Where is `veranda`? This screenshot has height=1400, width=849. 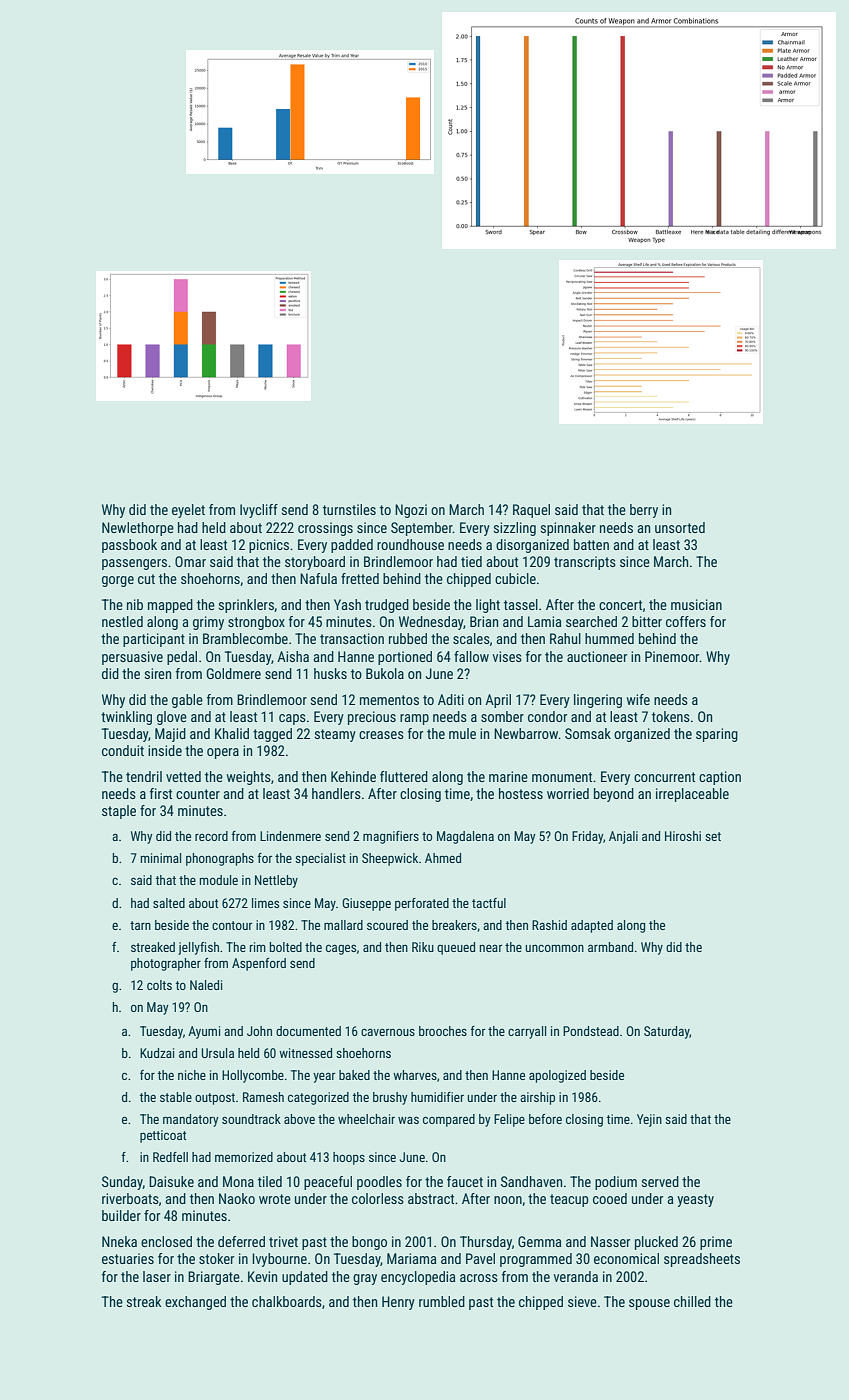 veranda is located at coordinates (576, 1276).
